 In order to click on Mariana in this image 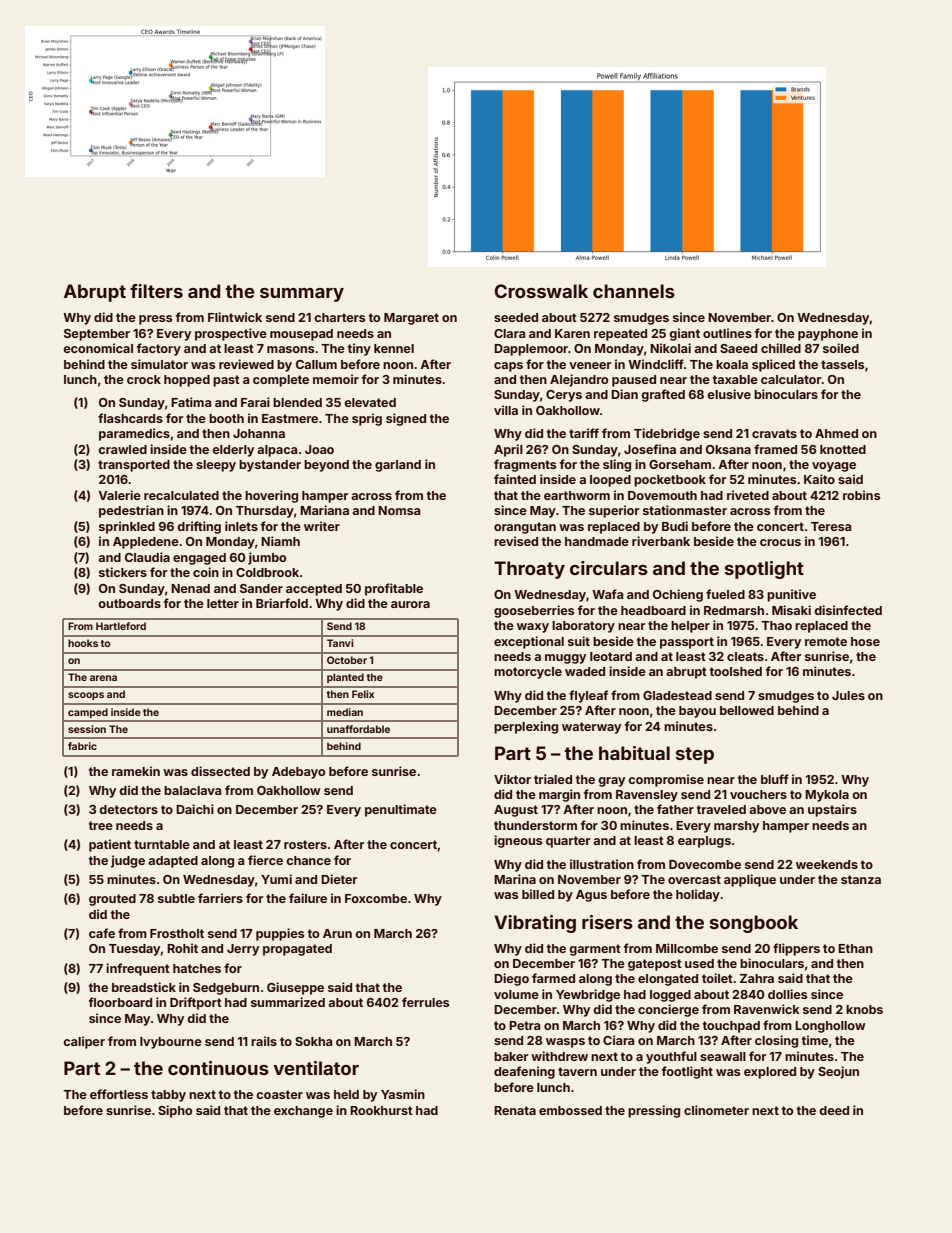, I will do `click(324, 510)`.
